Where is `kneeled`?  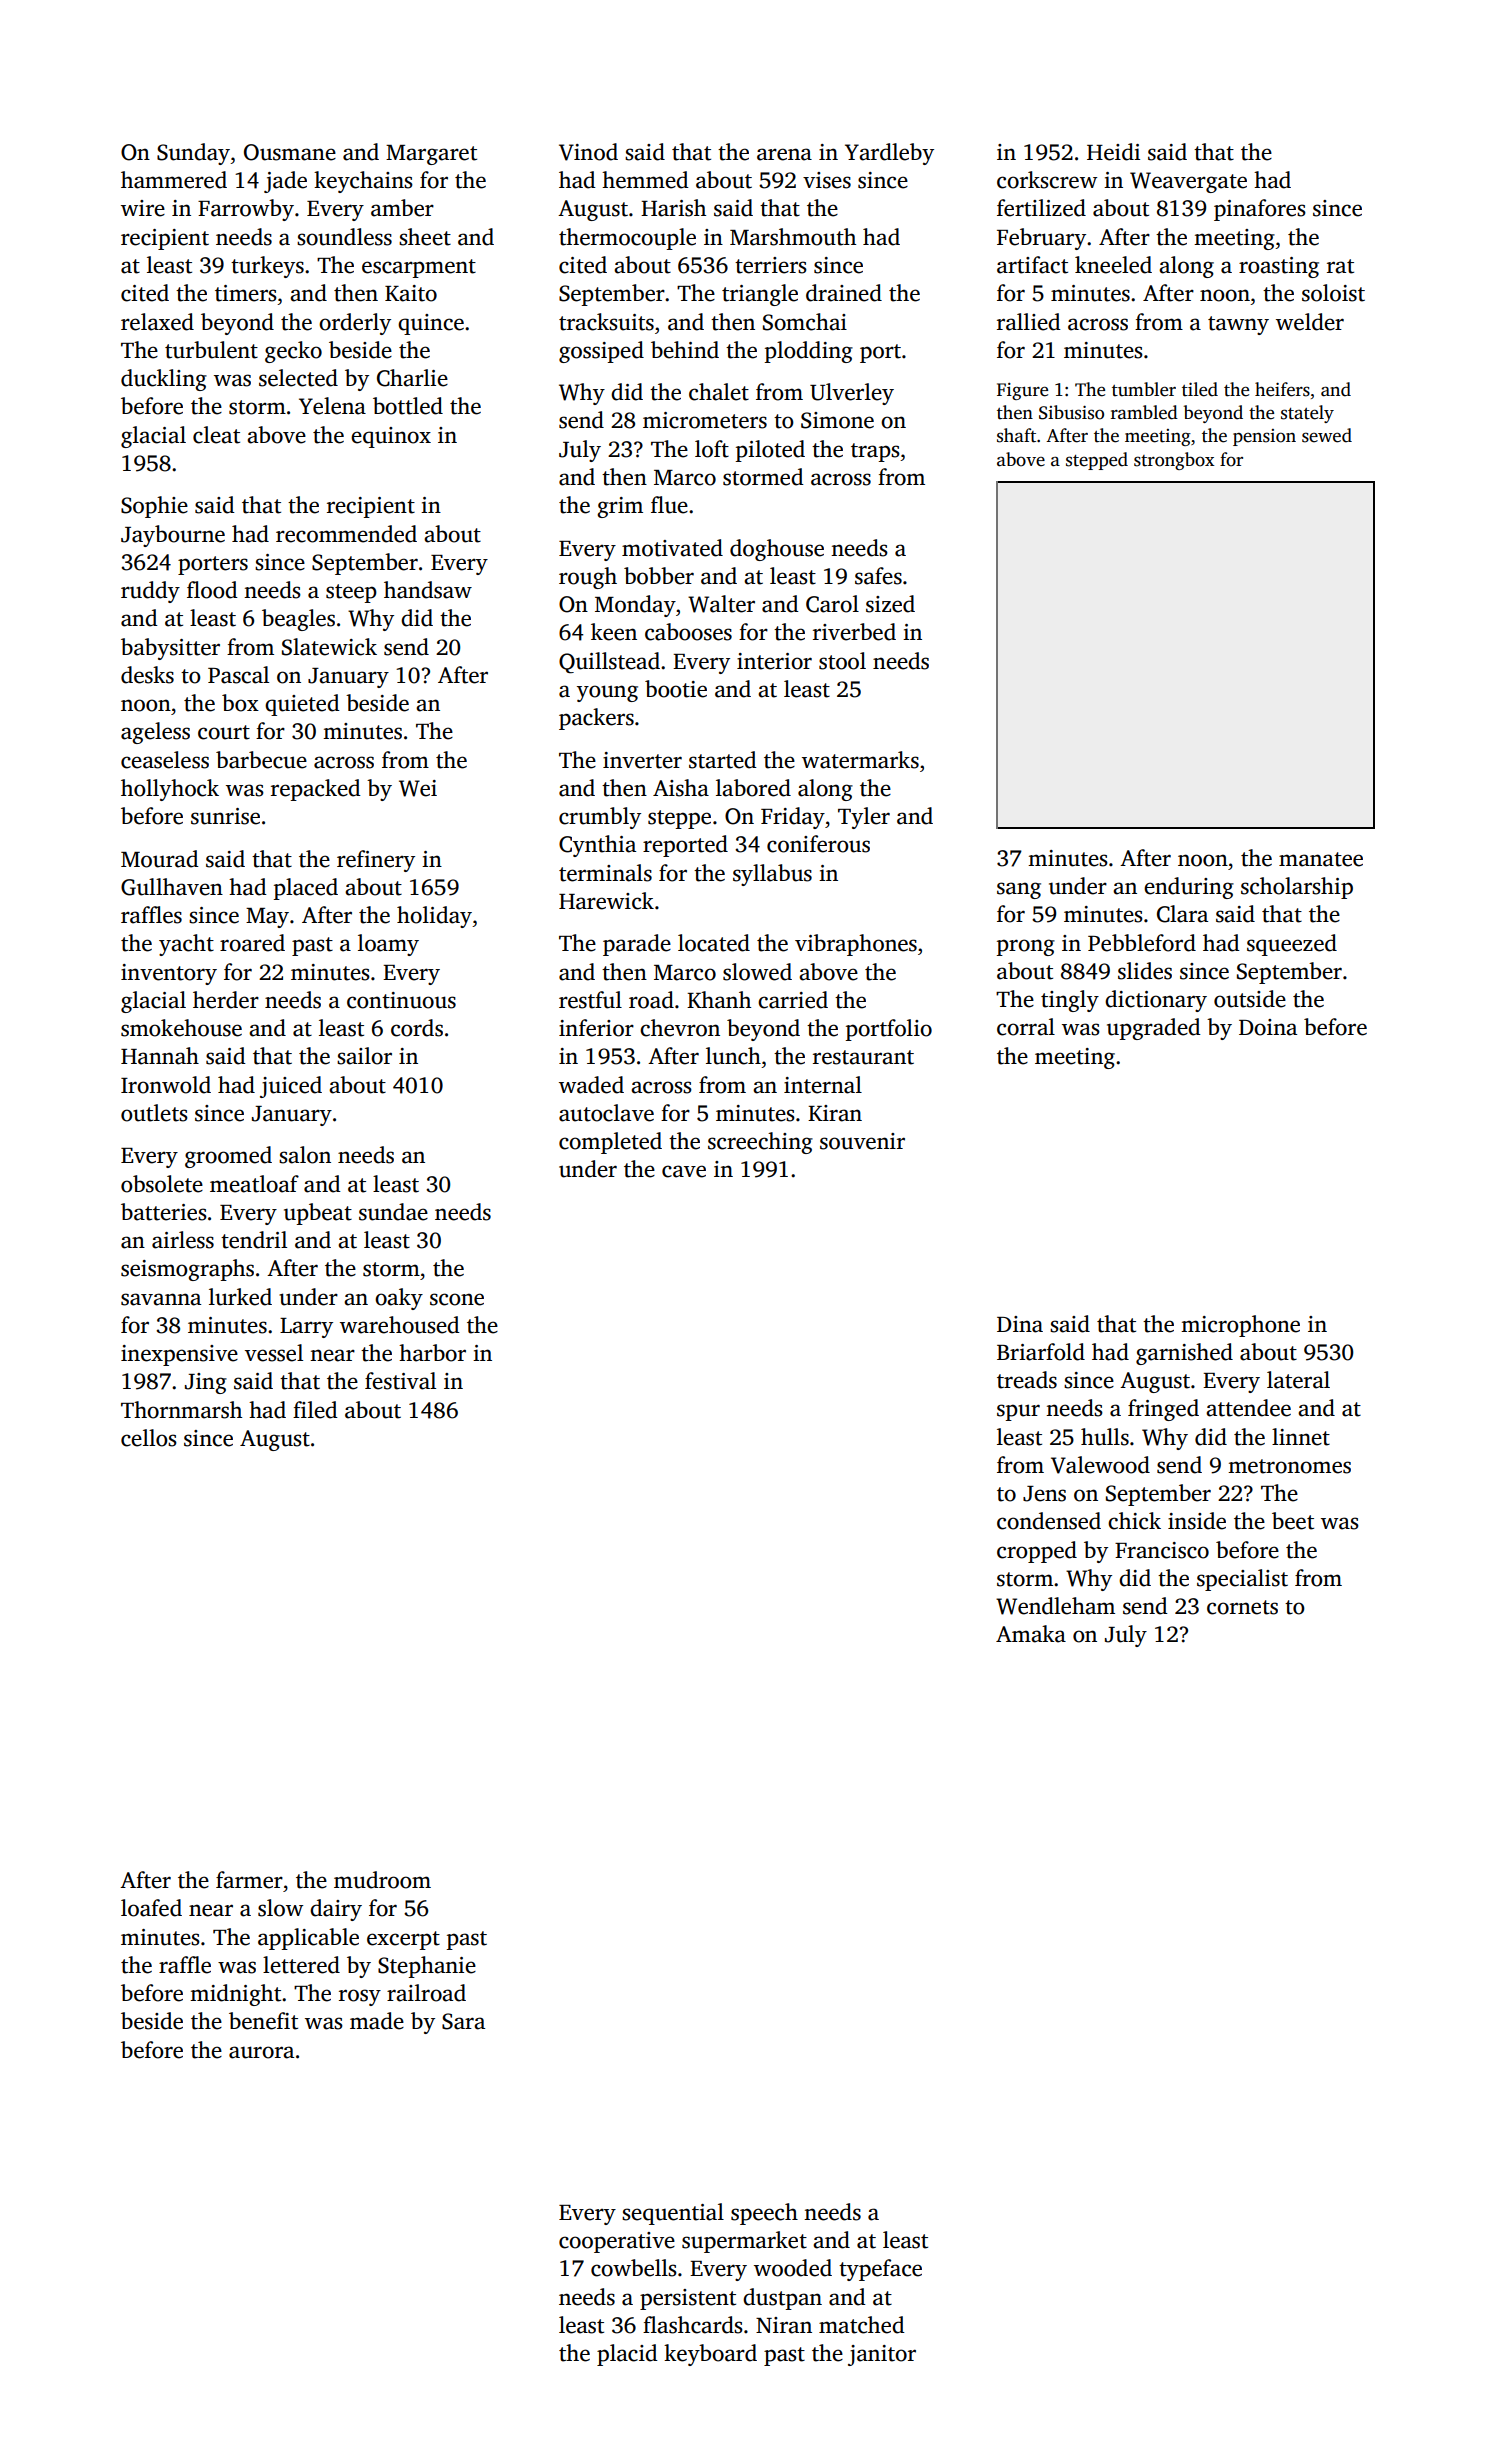 kneeled is located at coordinates (1113, 265).
